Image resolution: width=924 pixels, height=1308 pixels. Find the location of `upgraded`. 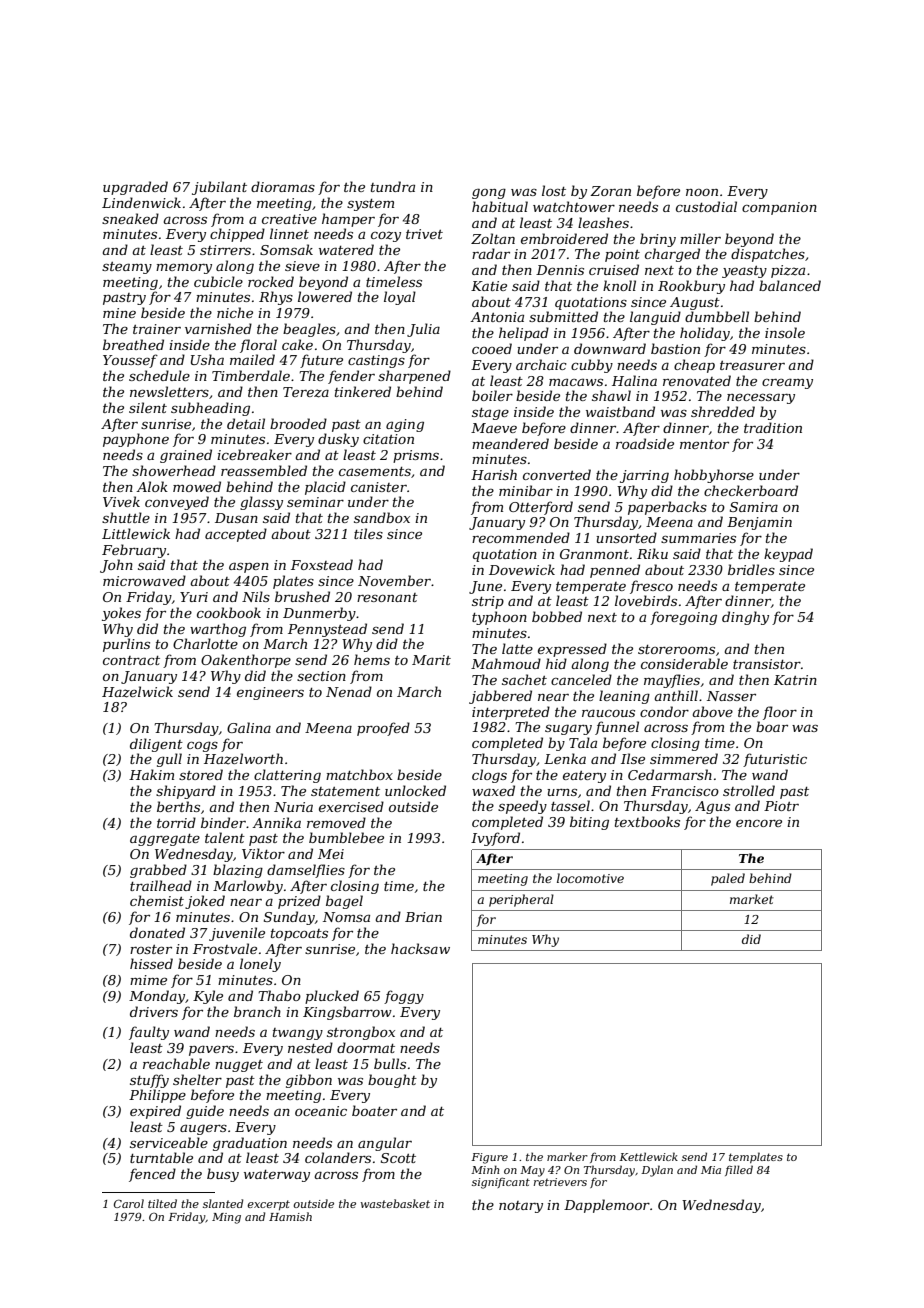

upgraded is located at coordinates (135, 188).
